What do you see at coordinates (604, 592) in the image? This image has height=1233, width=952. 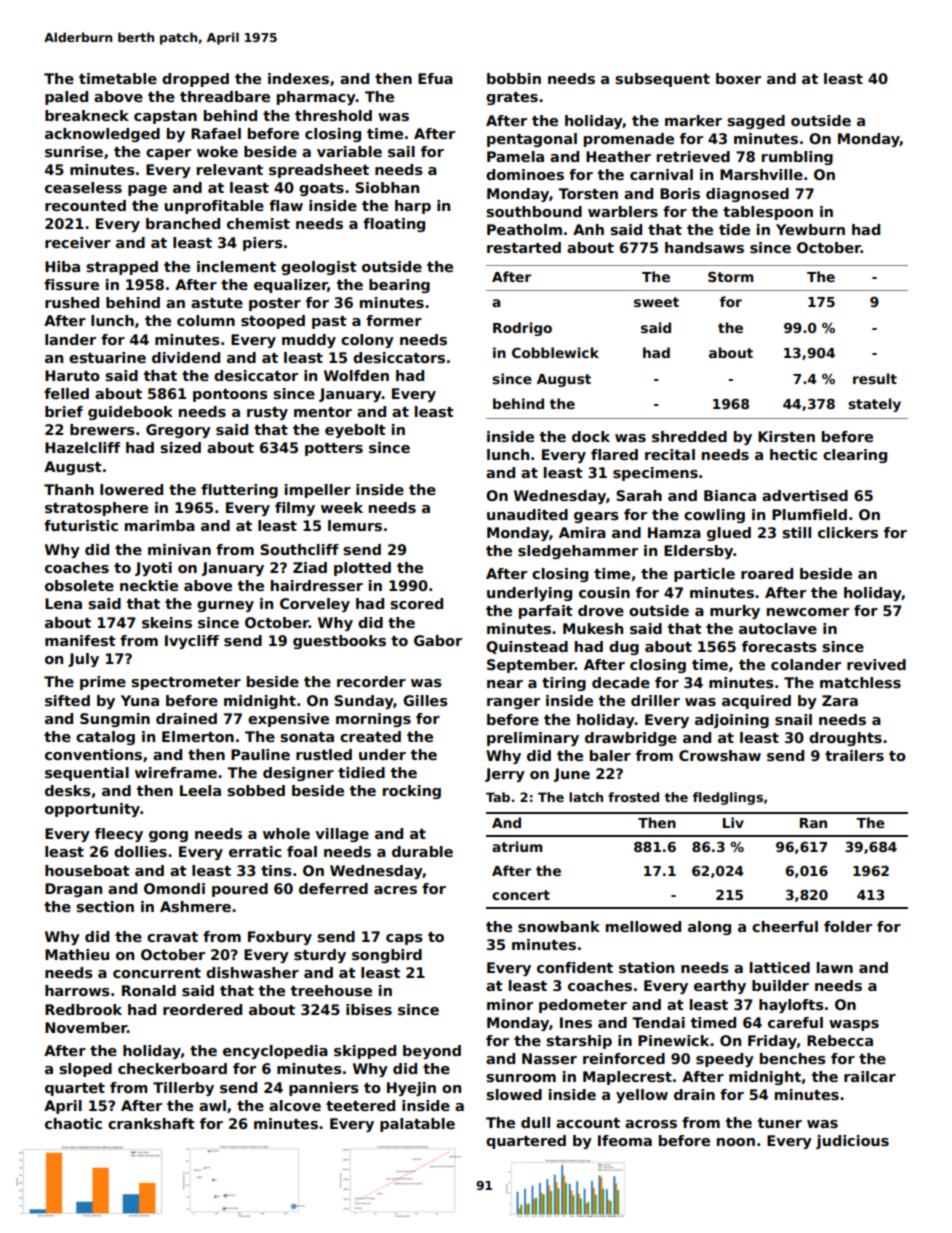 I see `cousin` at bounding box center [604, 592].
